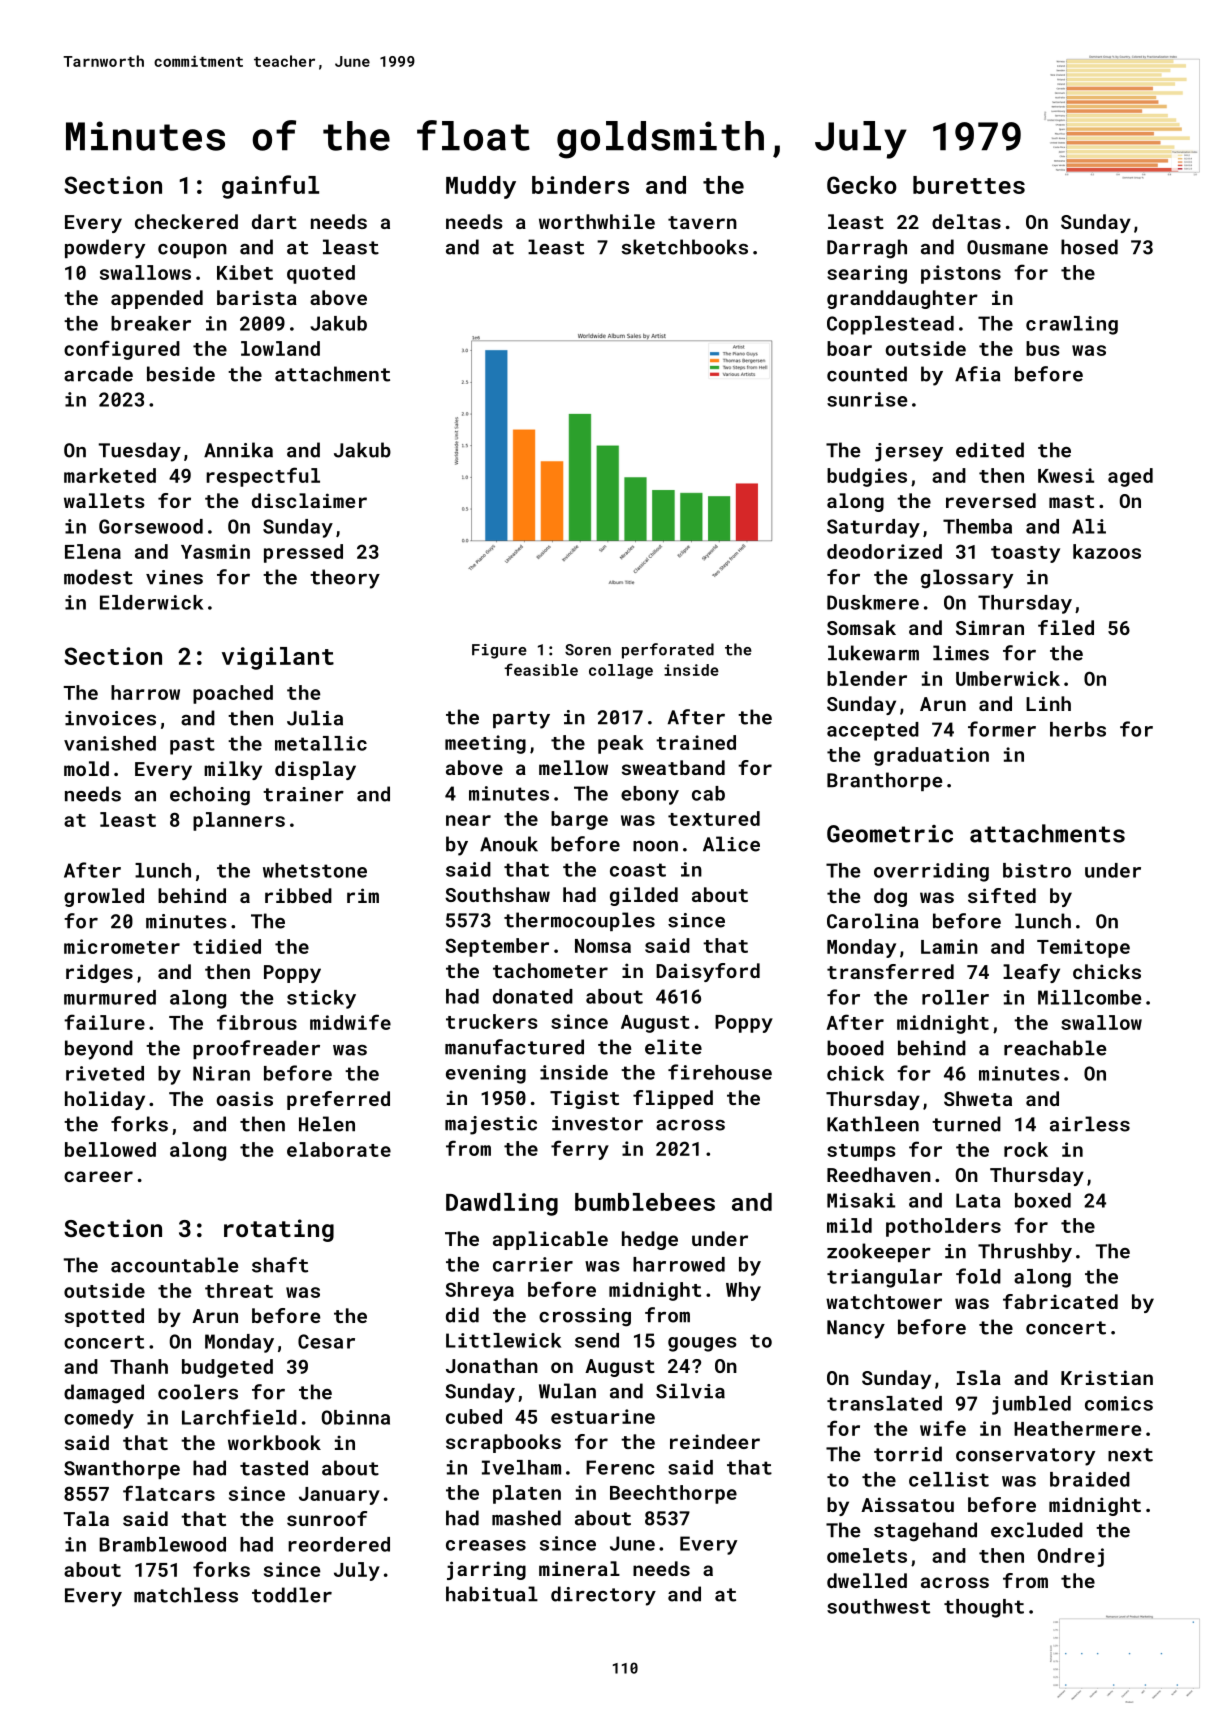 The width and height of the screenshot is (1223, 1730). What do you see at coordinates (186, 1595) in the screenshot?
I see `matchless` at bounding box center [186, 1595].
